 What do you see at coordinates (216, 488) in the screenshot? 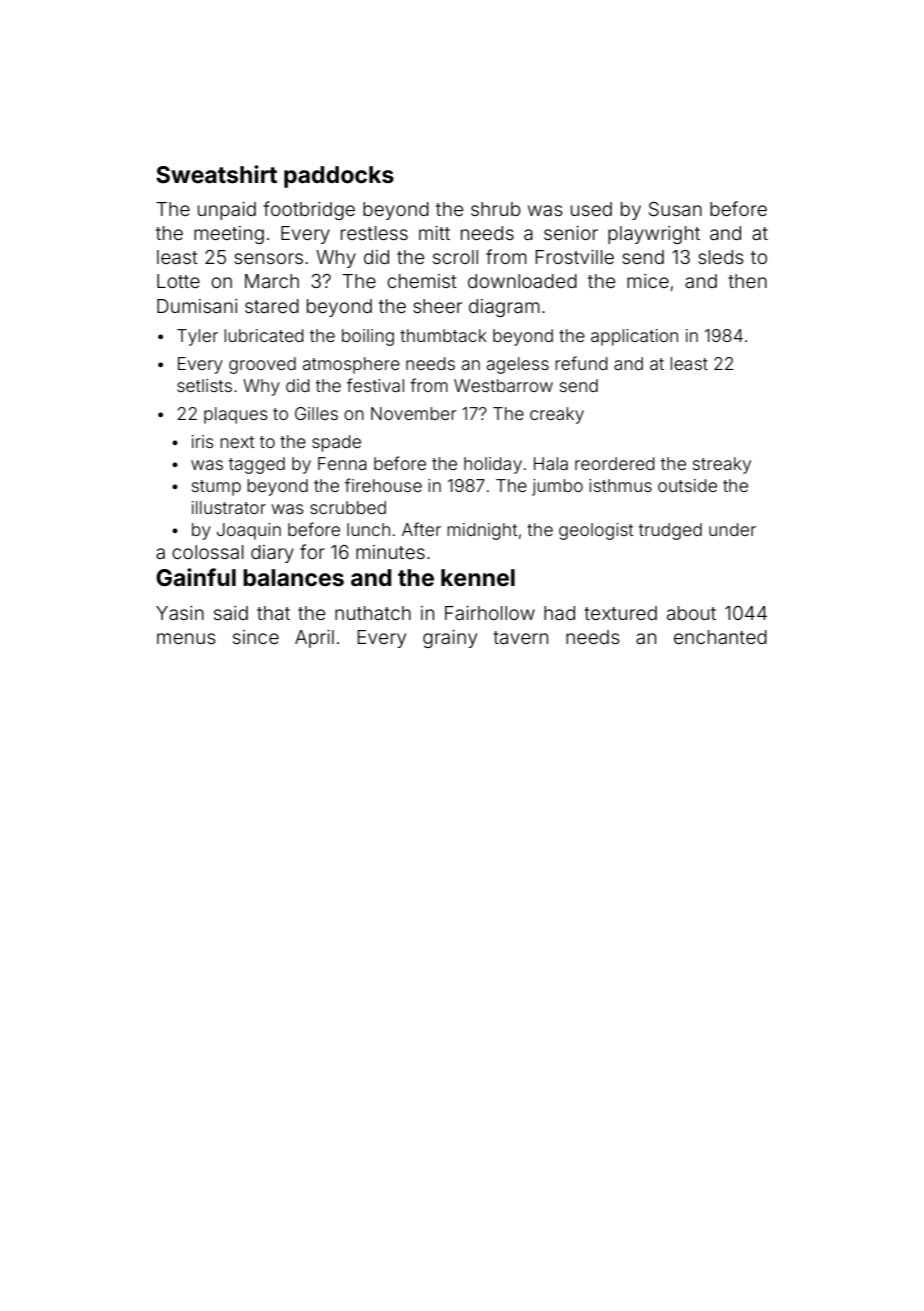
I see `stump` at bounding box center [216, 488].
